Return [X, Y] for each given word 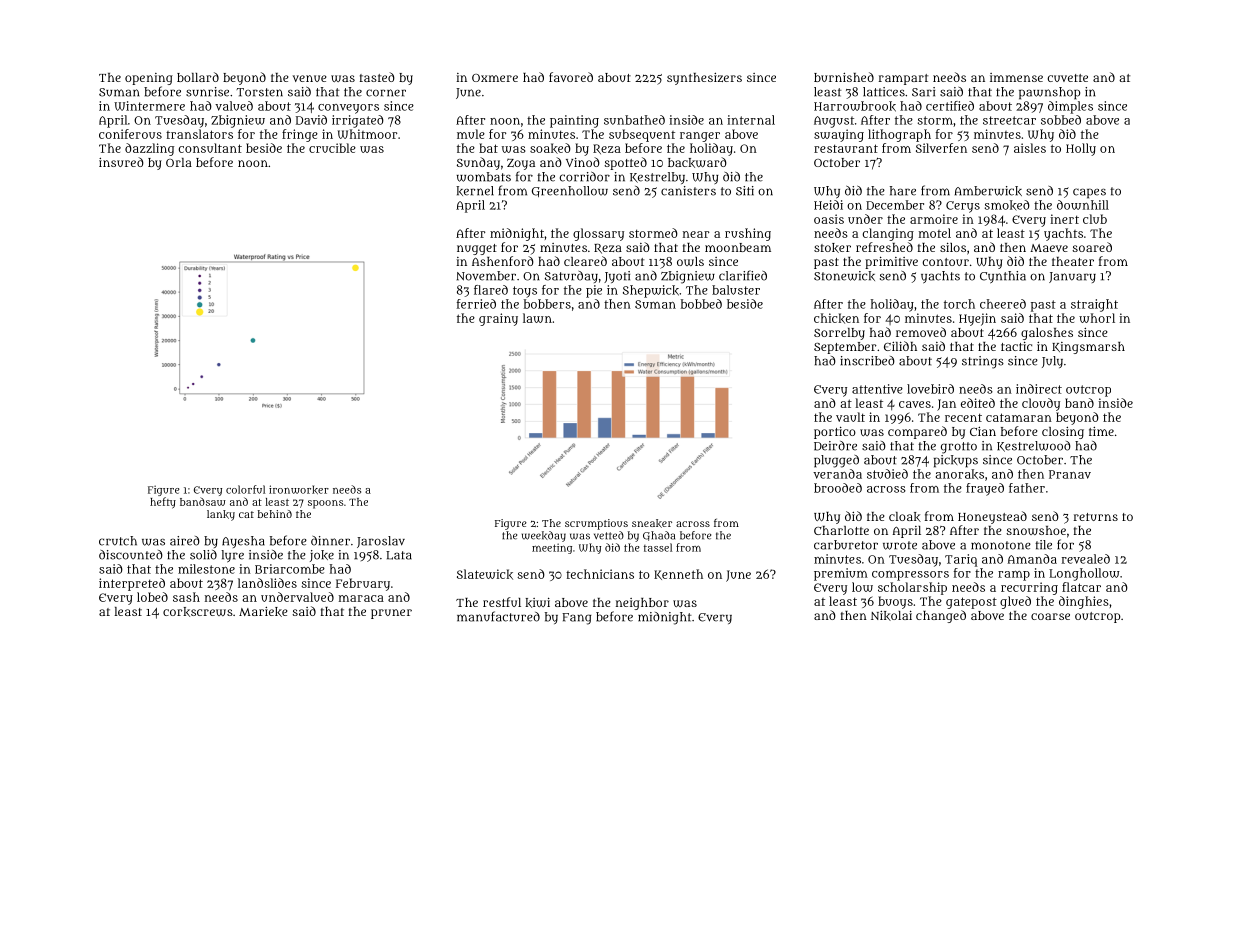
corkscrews [198, 612]
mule [471, 134]
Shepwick [651, 291]
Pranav [1070, 474]
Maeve [1049, 248]
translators [199, 134]
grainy [498, 319]
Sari [923, 92]
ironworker [299, 489]
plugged [836, 461]
